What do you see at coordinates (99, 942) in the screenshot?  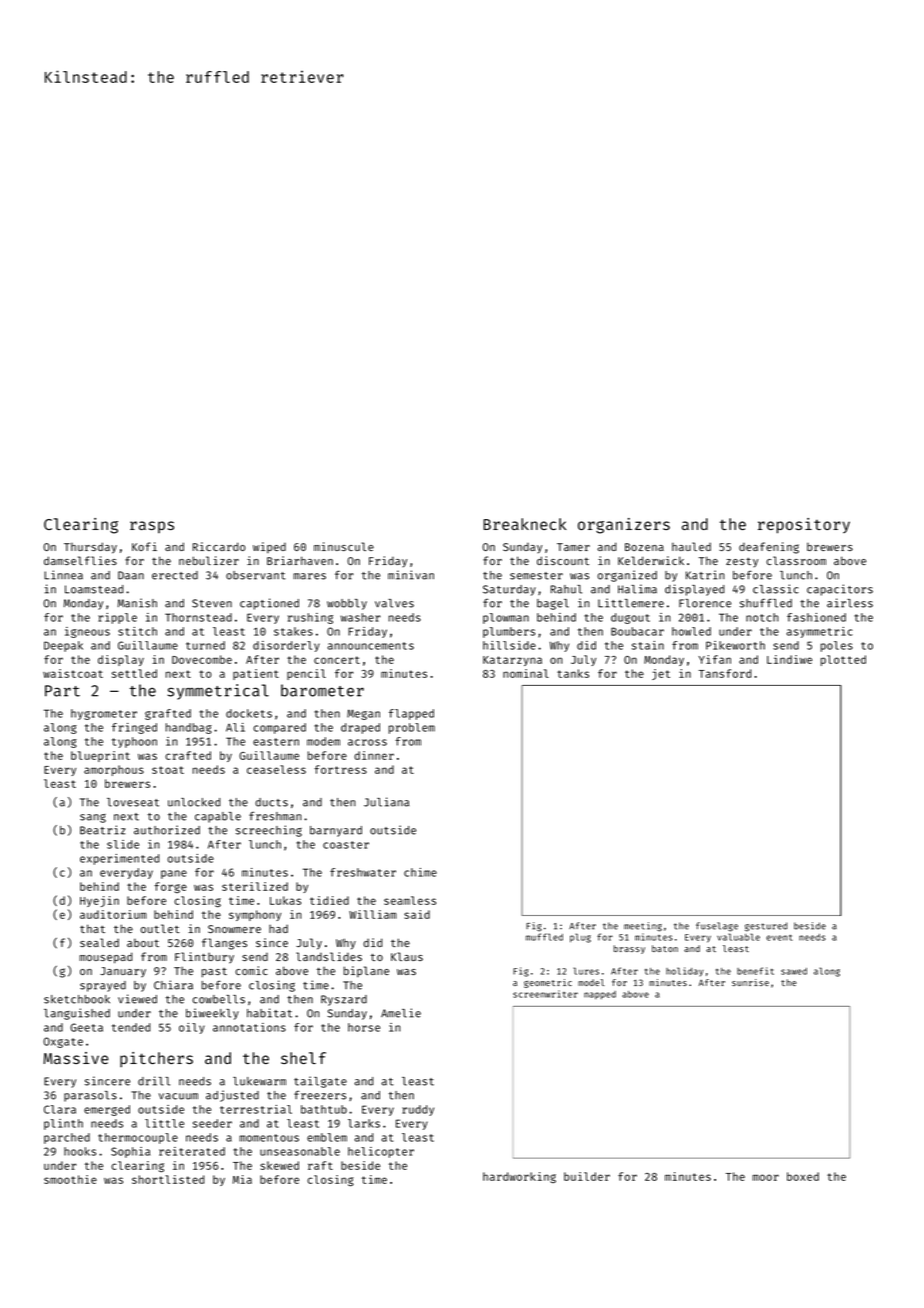 I see `sealed` at bounding box center [99, 942].
